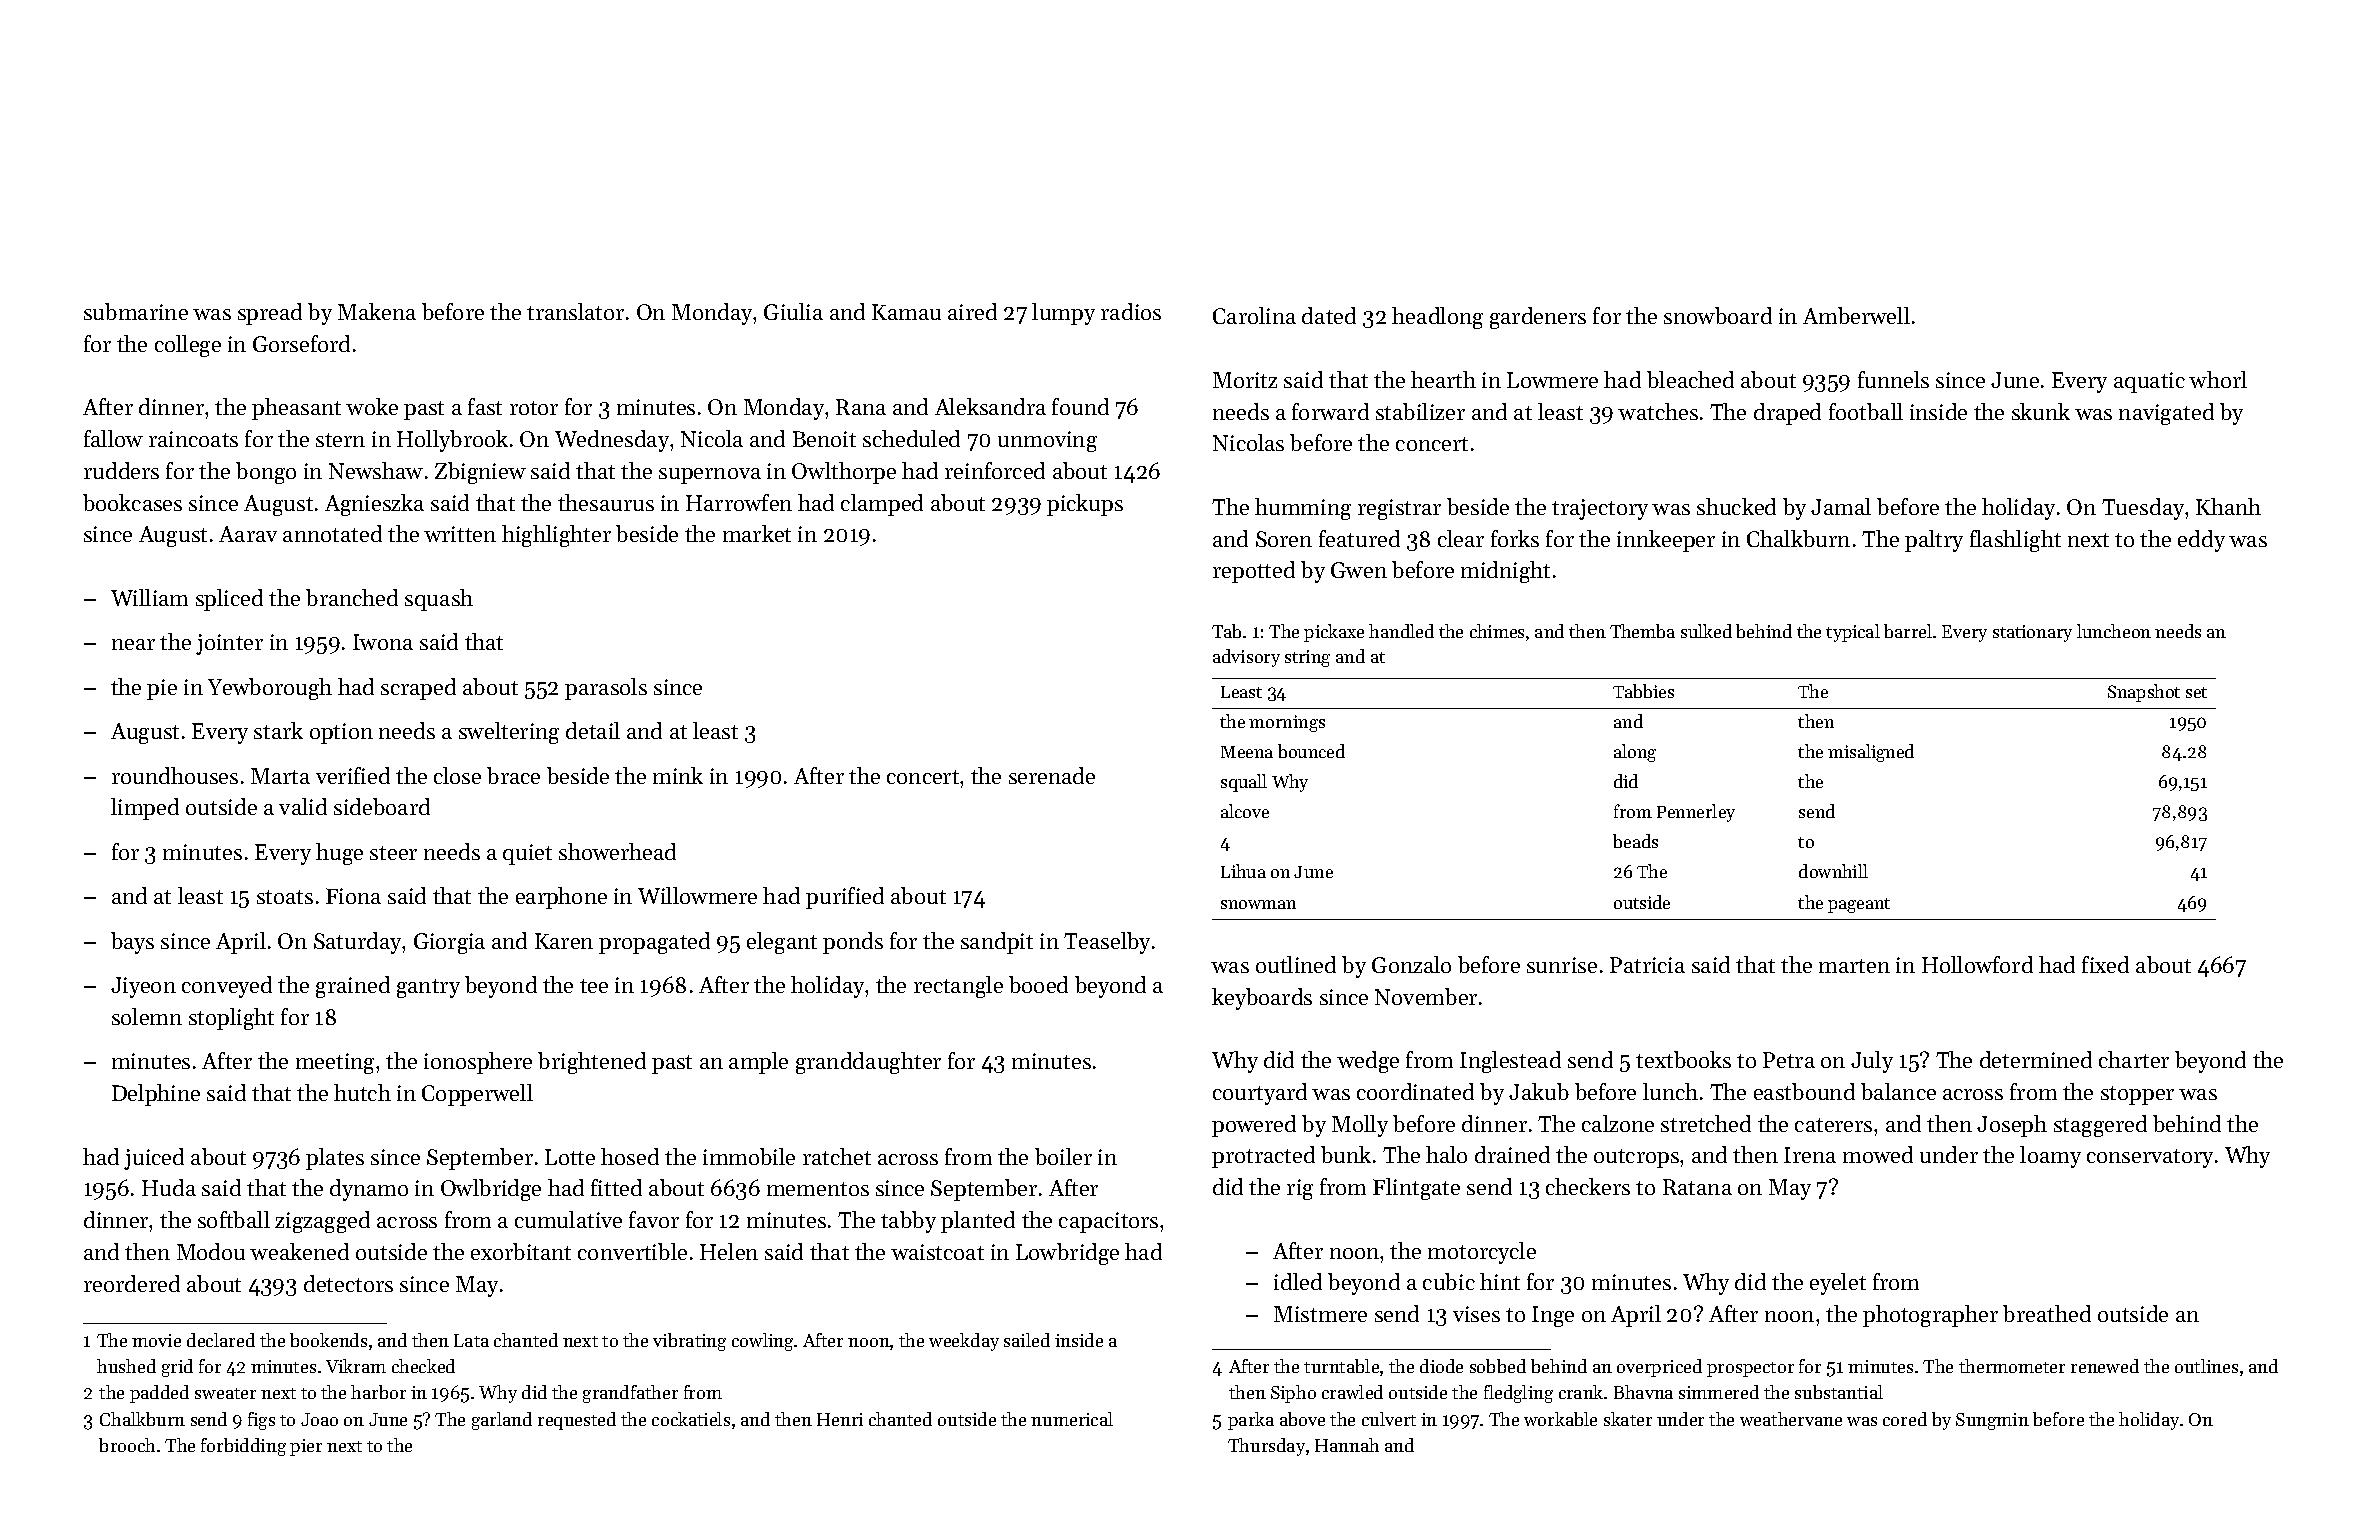  I want to click on numerical, so click(1072, 1419).
